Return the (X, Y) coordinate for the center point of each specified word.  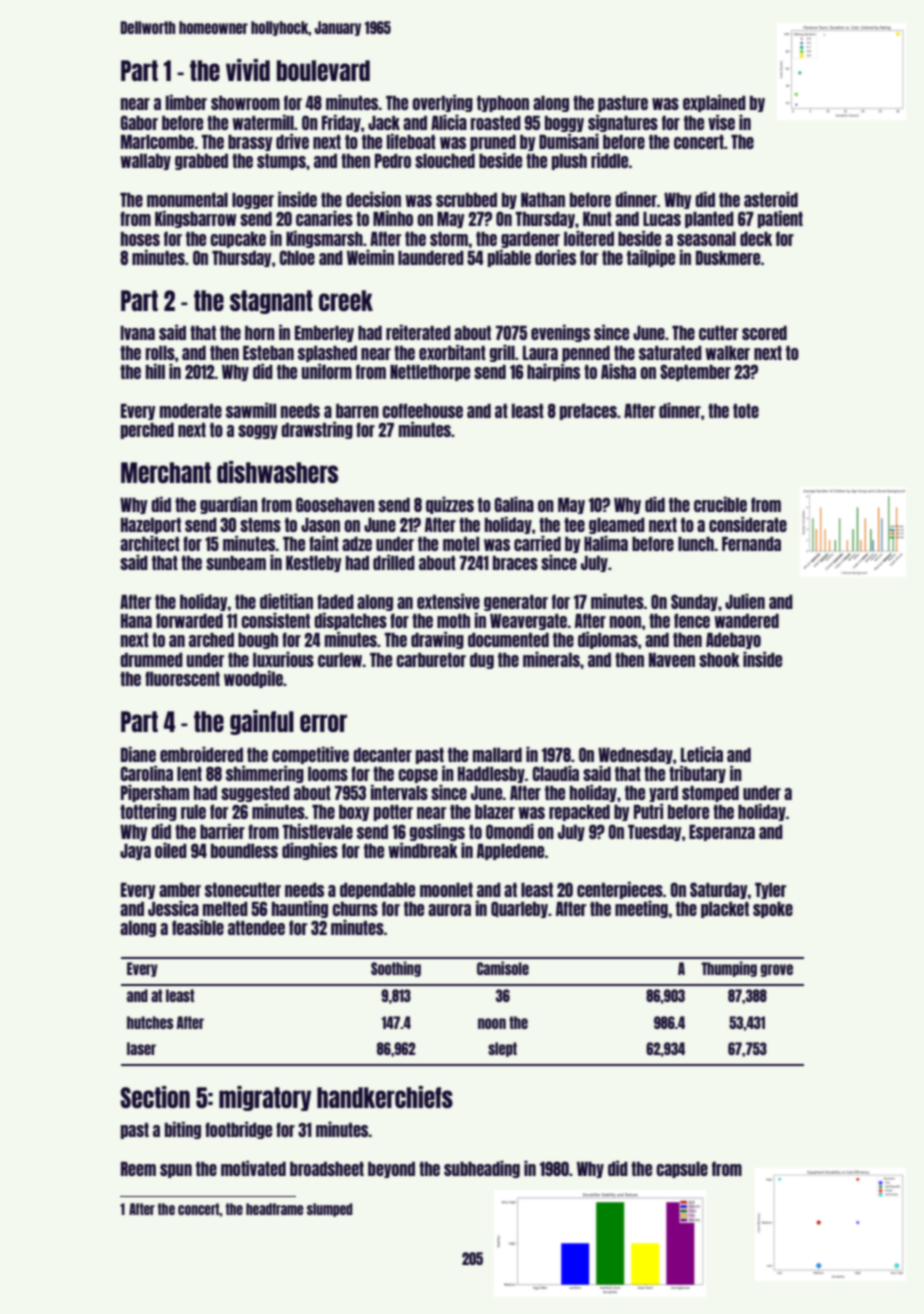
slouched (445, 161)
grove (776, 970)
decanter (382, 755)
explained (714, 103)
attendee (256, 928)
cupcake (238, 240)
